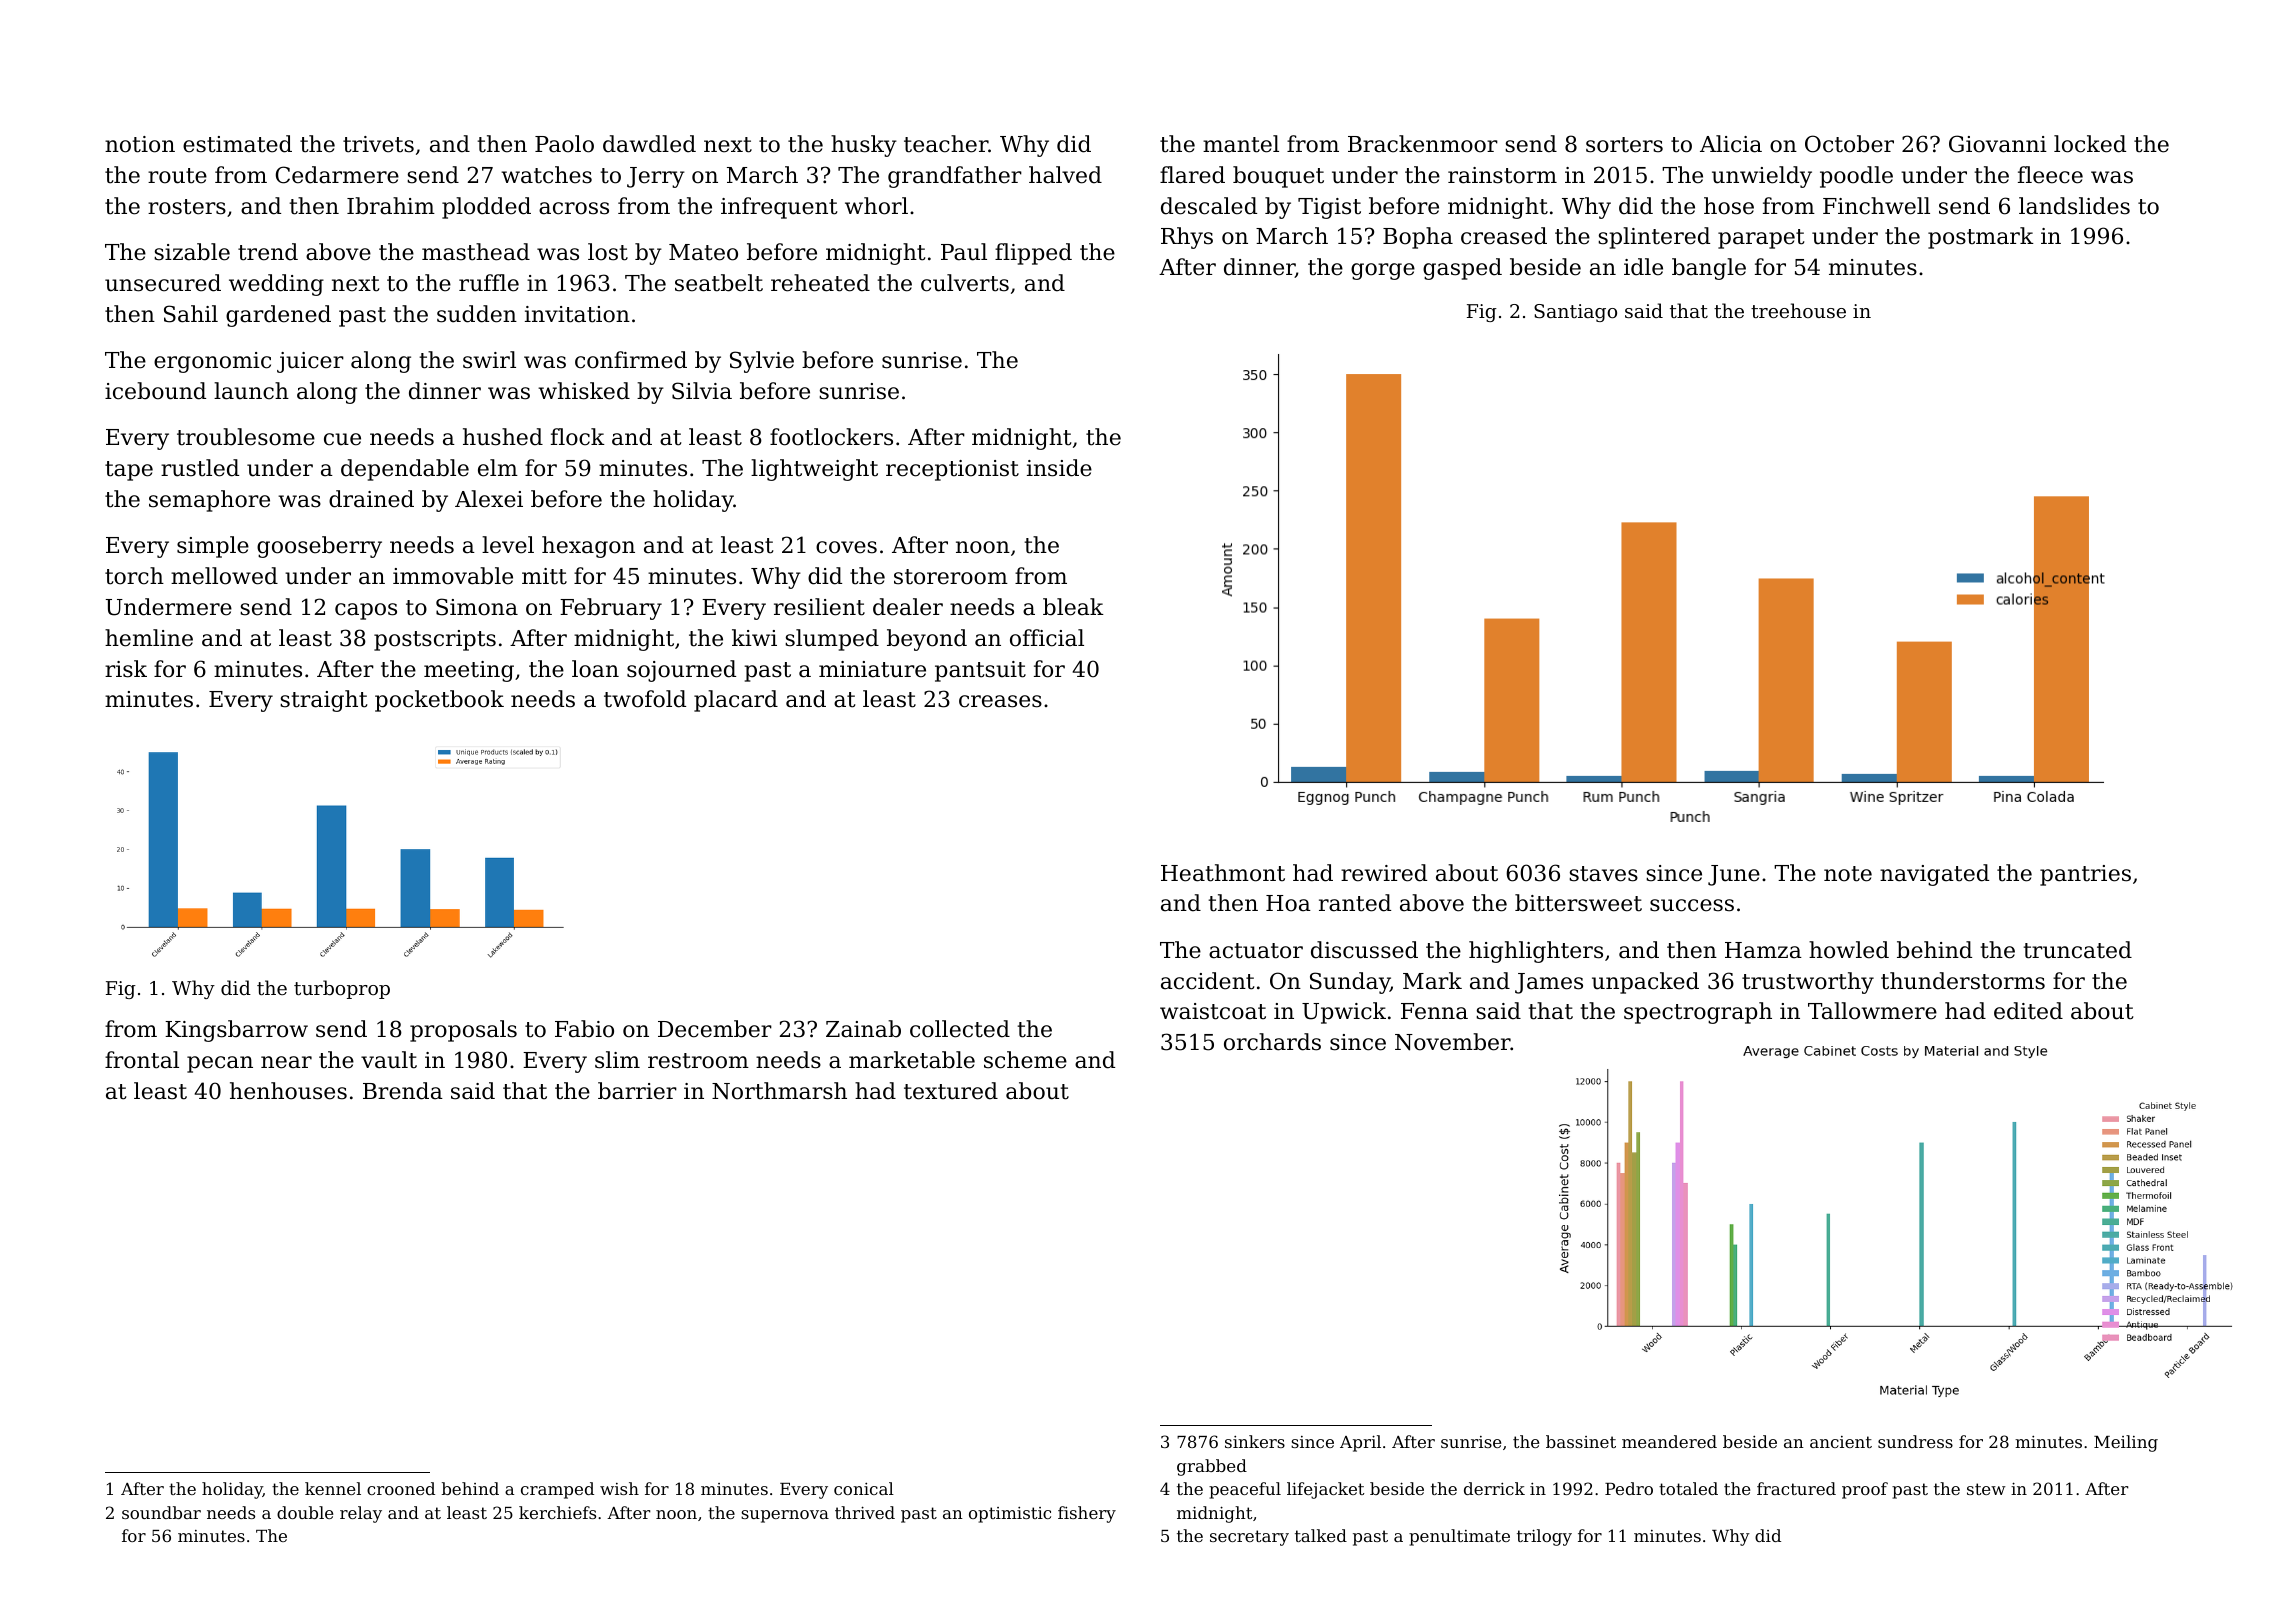  I want to click on Zainab, so click(863, 1029).
